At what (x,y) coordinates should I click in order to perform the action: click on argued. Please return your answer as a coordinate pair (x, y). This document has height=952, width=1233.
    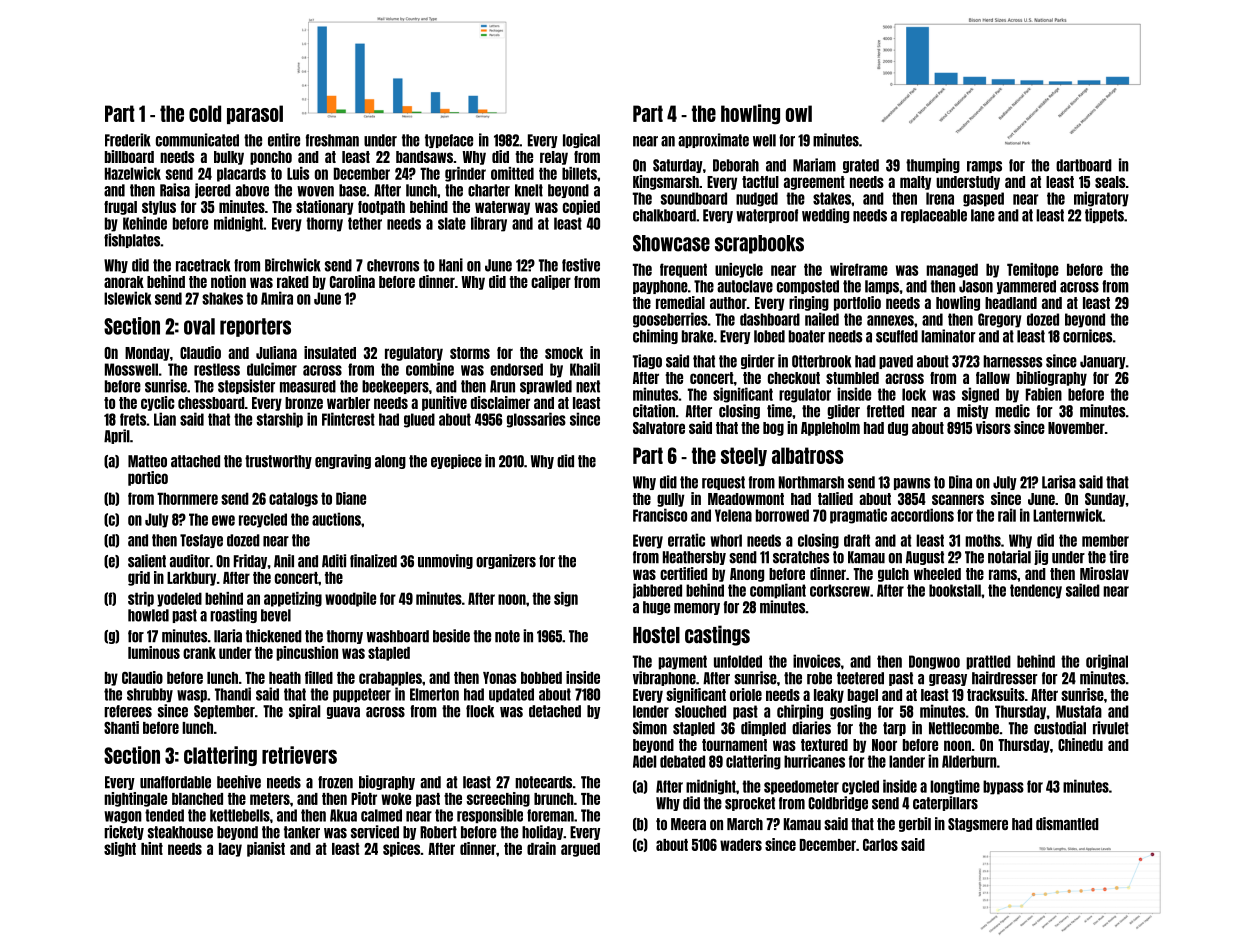
    Looking at the image, I should click on (580, 850).
